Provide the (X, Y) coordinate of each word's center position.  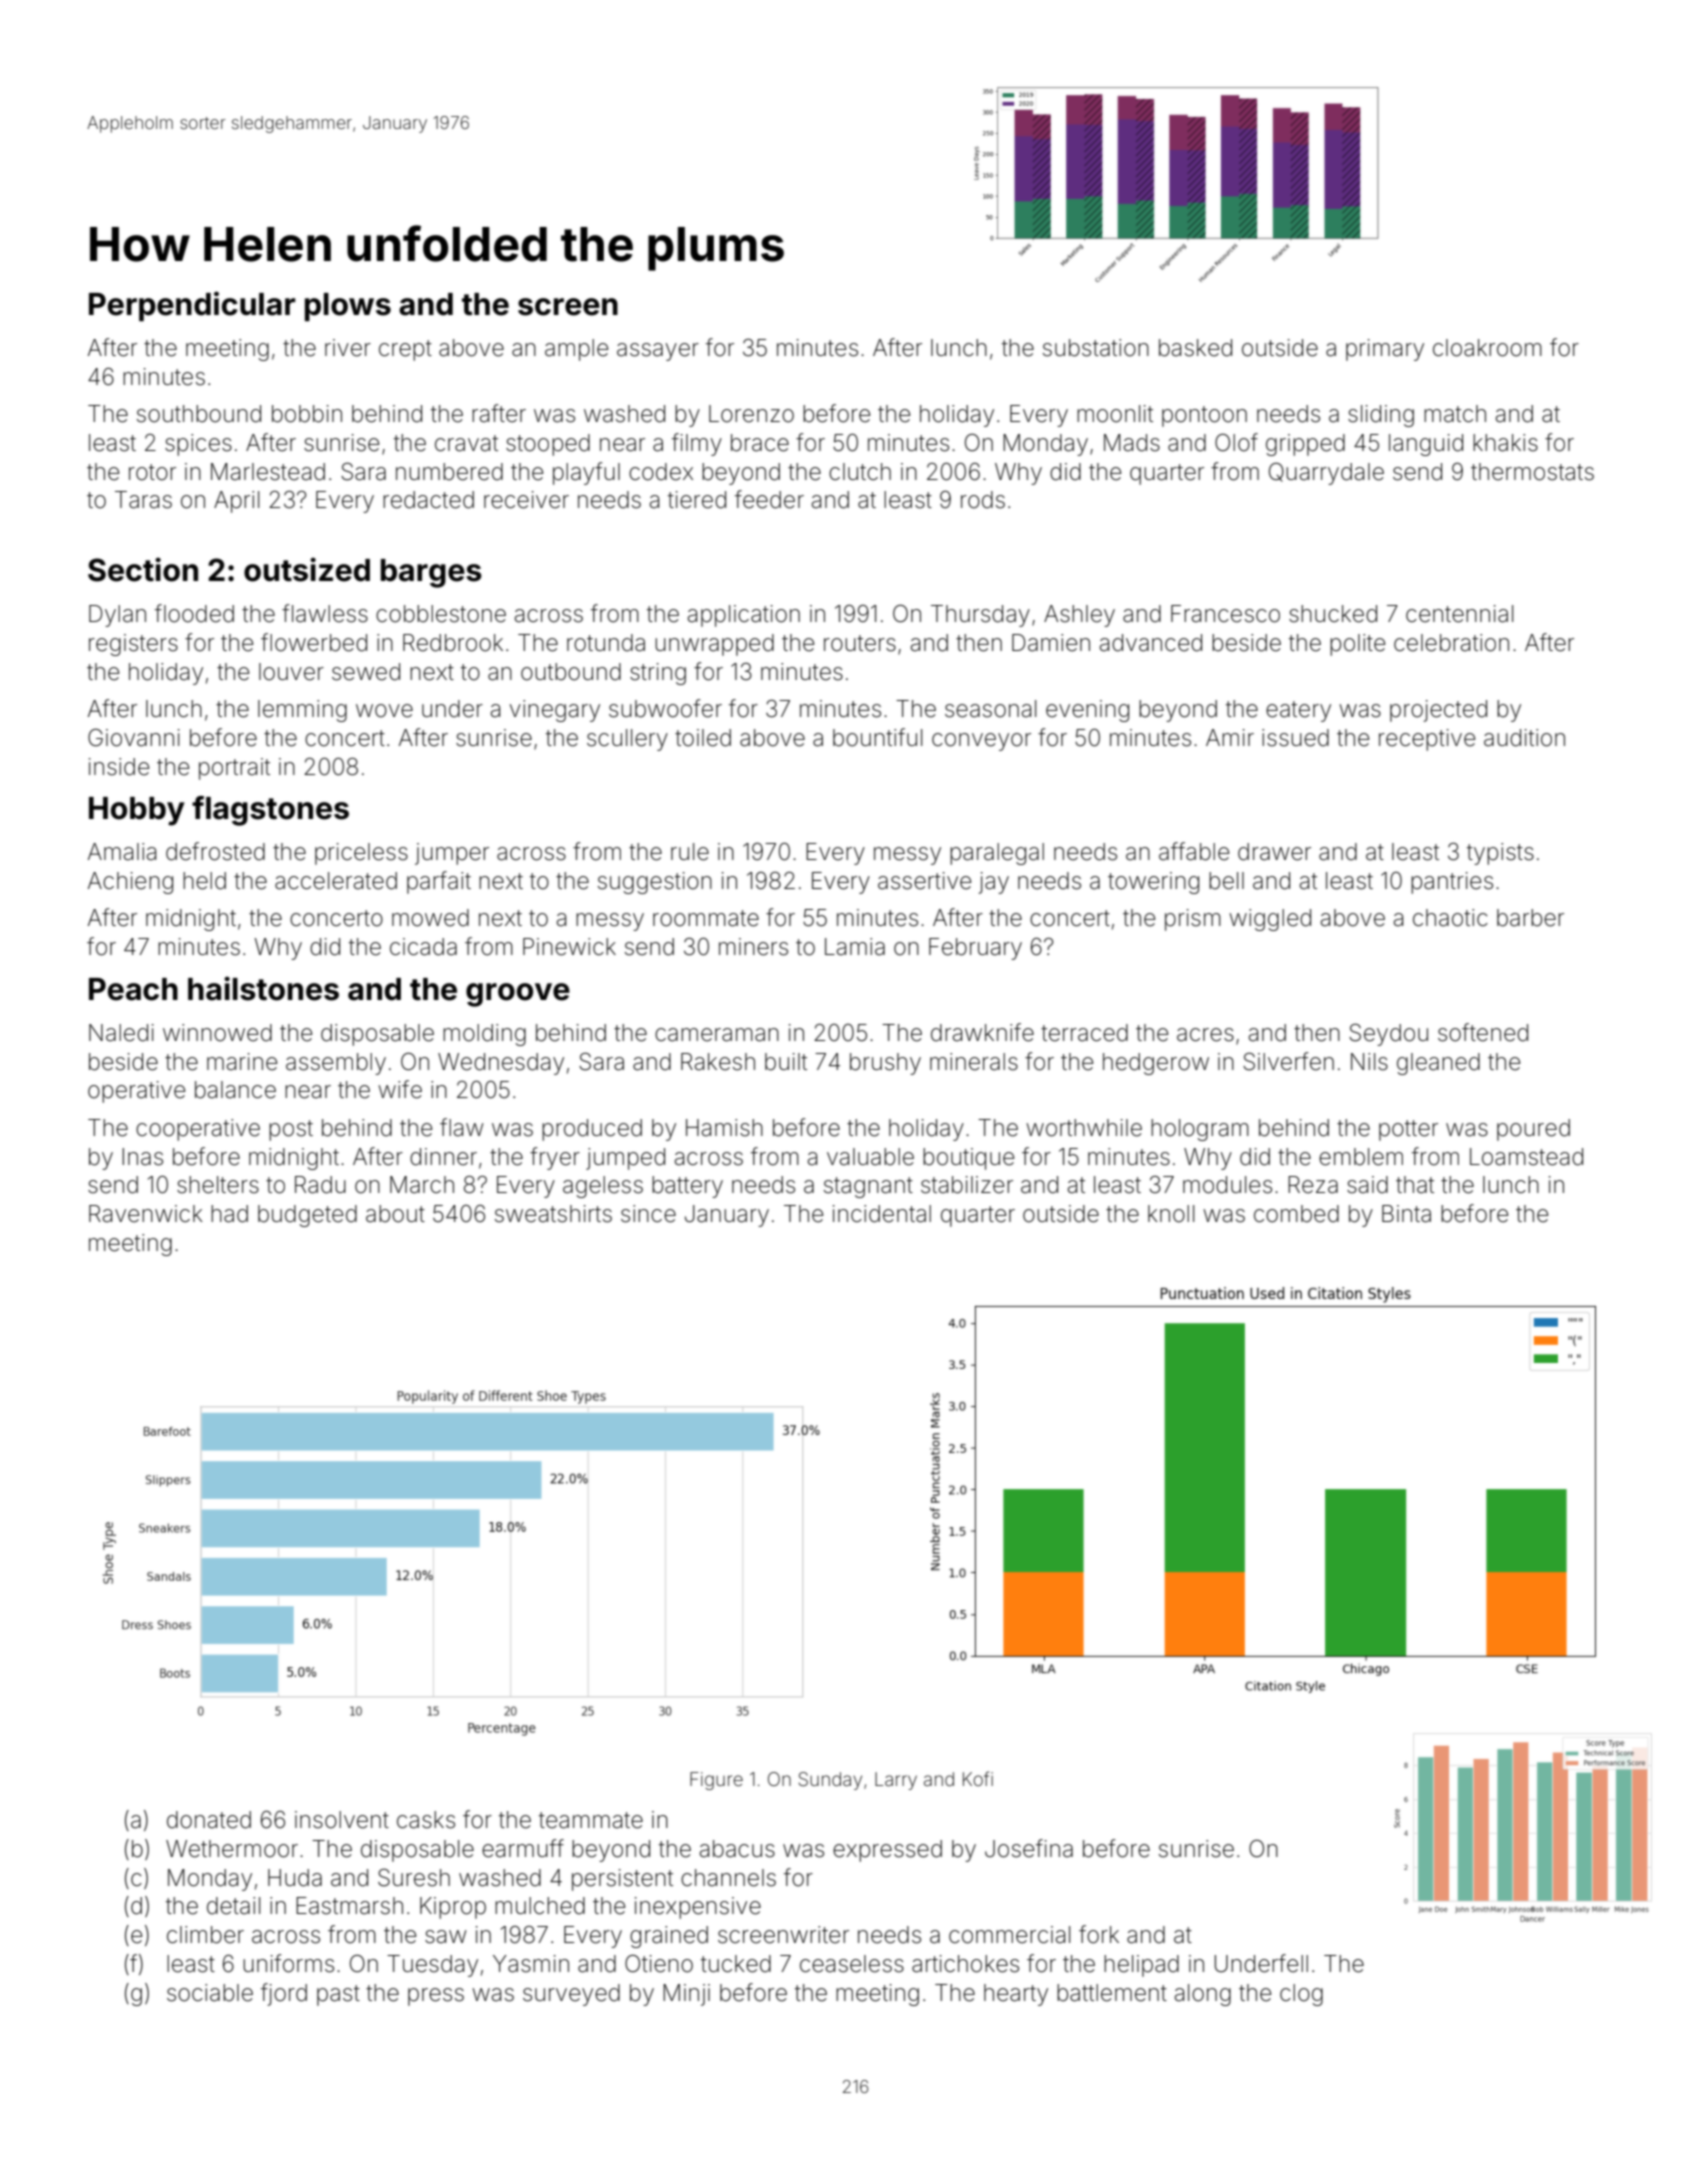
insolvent (342, 1820)
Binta (1406, 1214)
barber (1530, 918)
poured (1533, 1130)
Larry (896, 1781)
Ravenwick (146, 1214)
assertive (924, 881)
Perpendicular (192, 306)
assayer (658, 352)
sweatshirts (553, 1214)
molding (484, 1035)
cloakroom (1487, 348)
